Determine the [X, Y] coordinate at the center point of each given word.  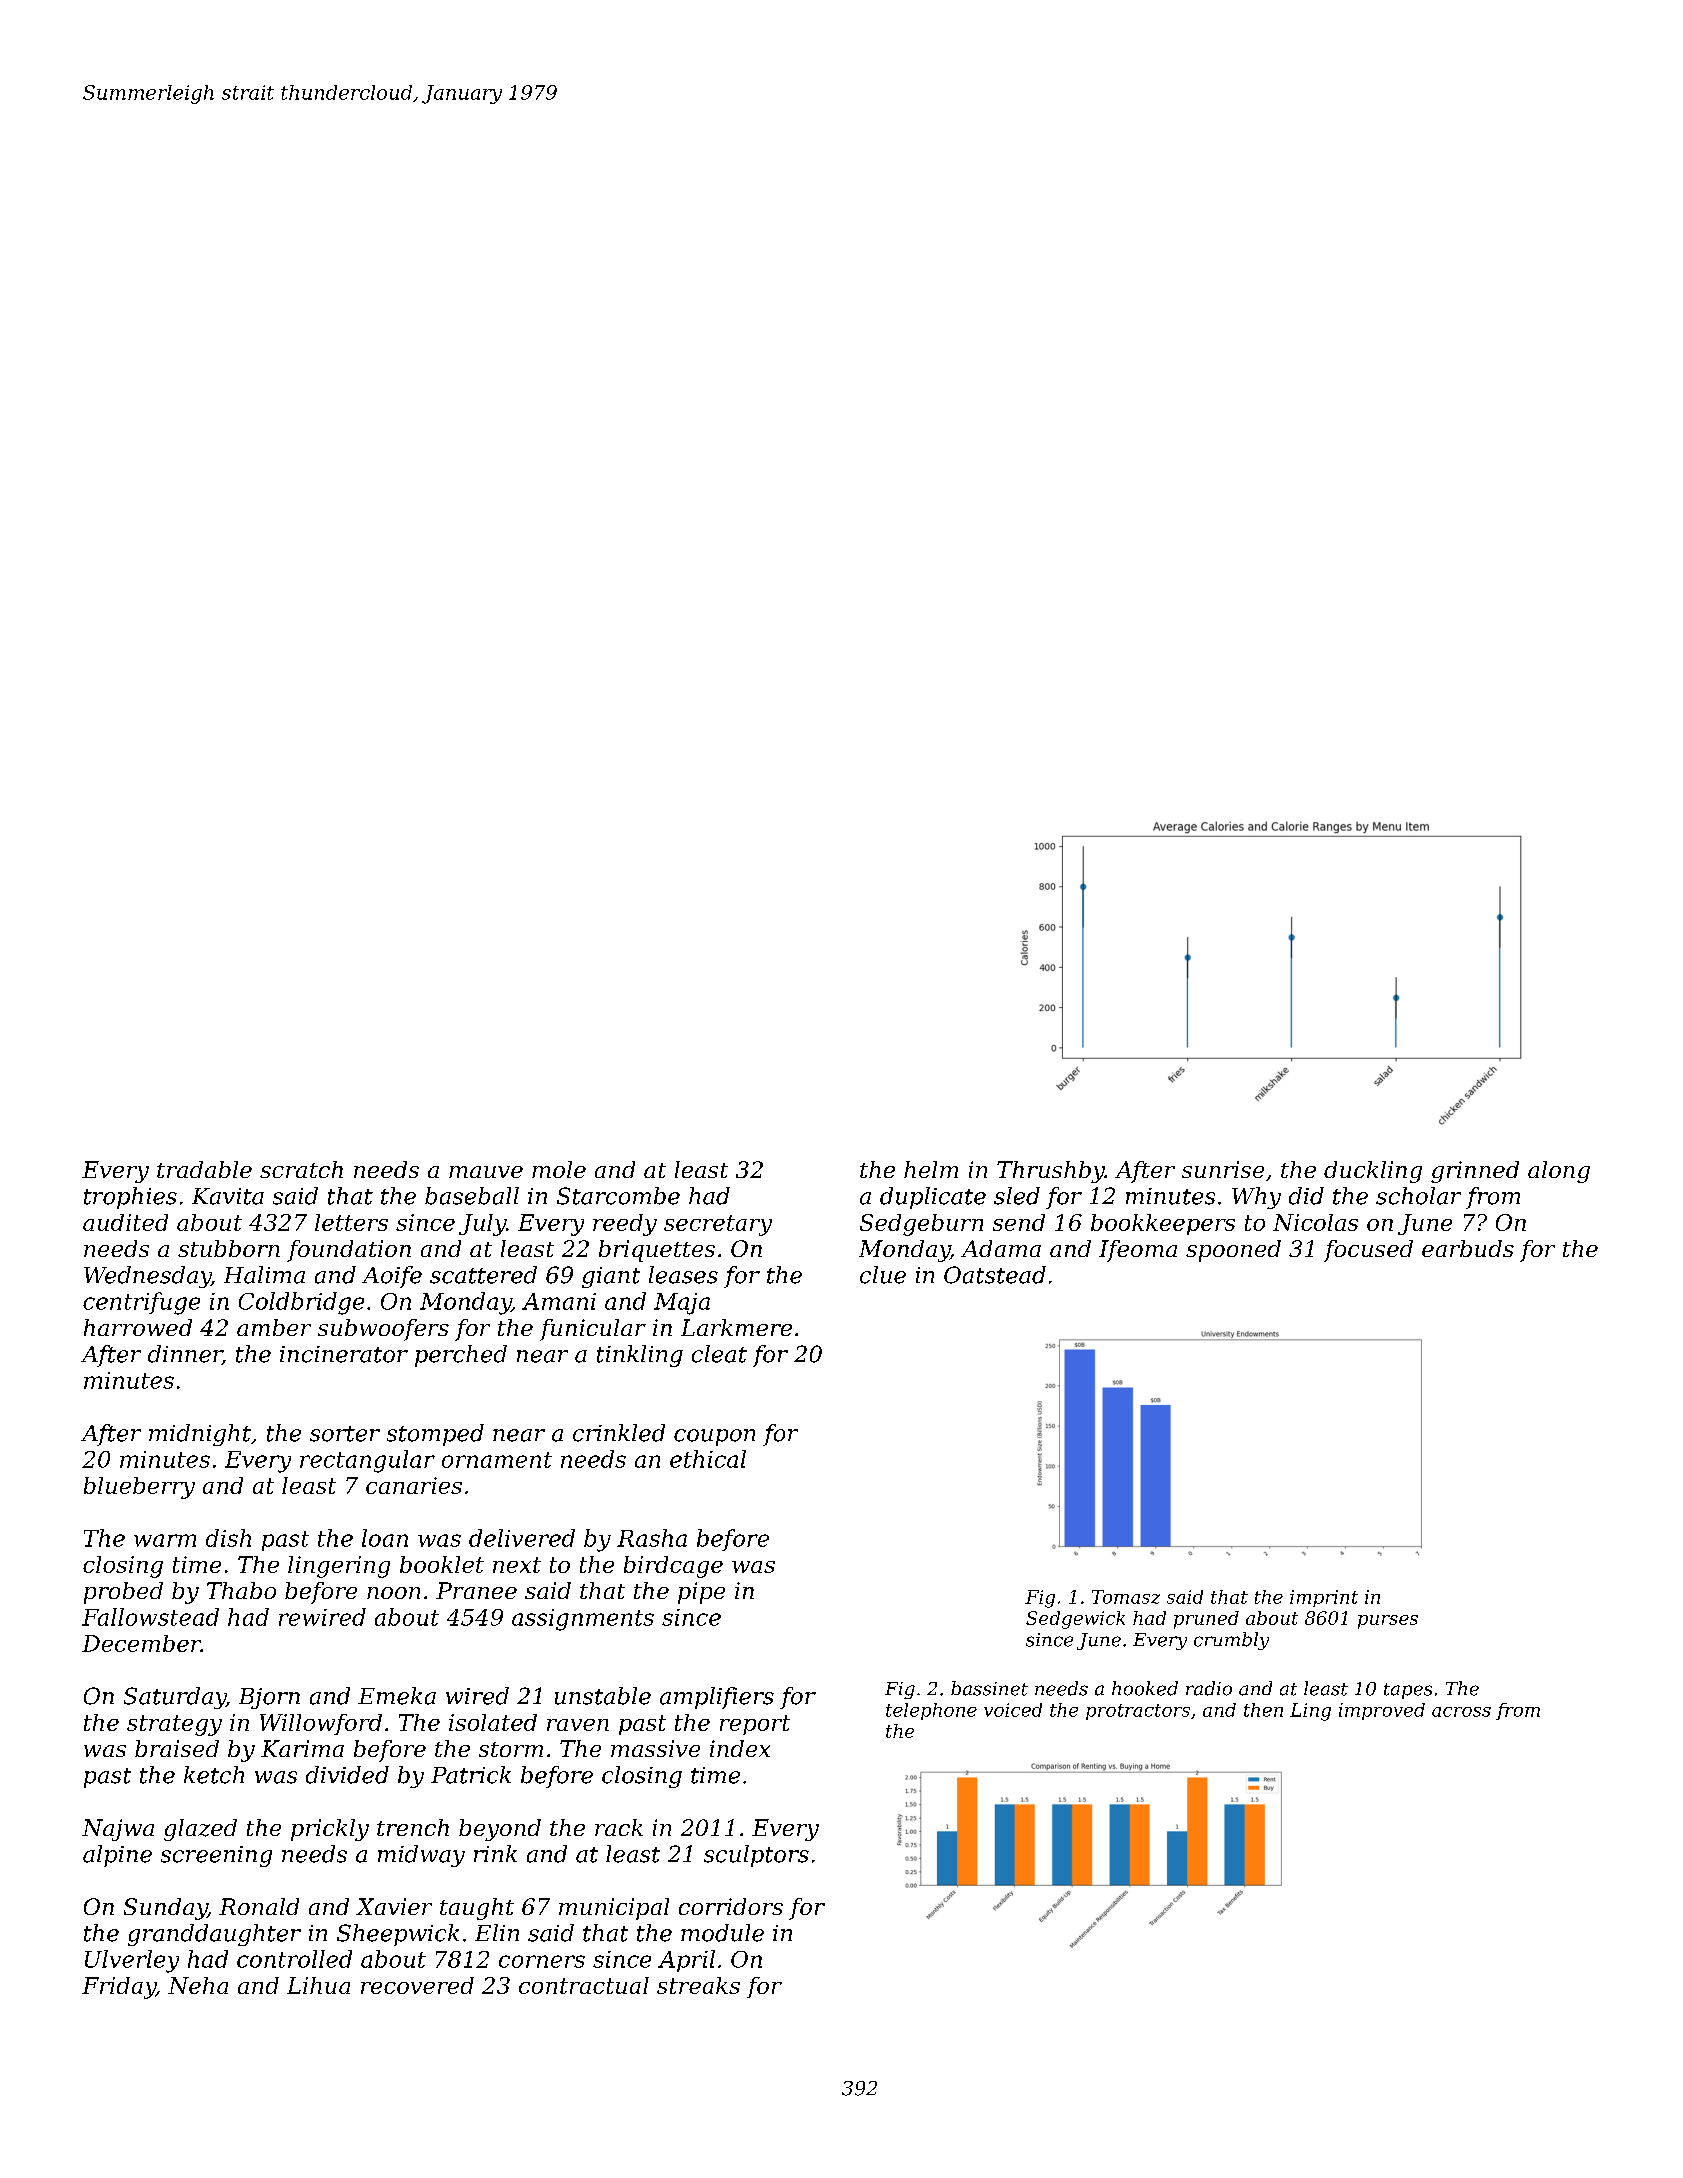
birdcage [673, 1567]
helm [931, 1169]
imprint [1324, 1598]
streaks [698, 1985]
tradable [204, 1169]
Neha [198, 1985]
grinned [1475, 1172]
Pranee [476, 1590]
